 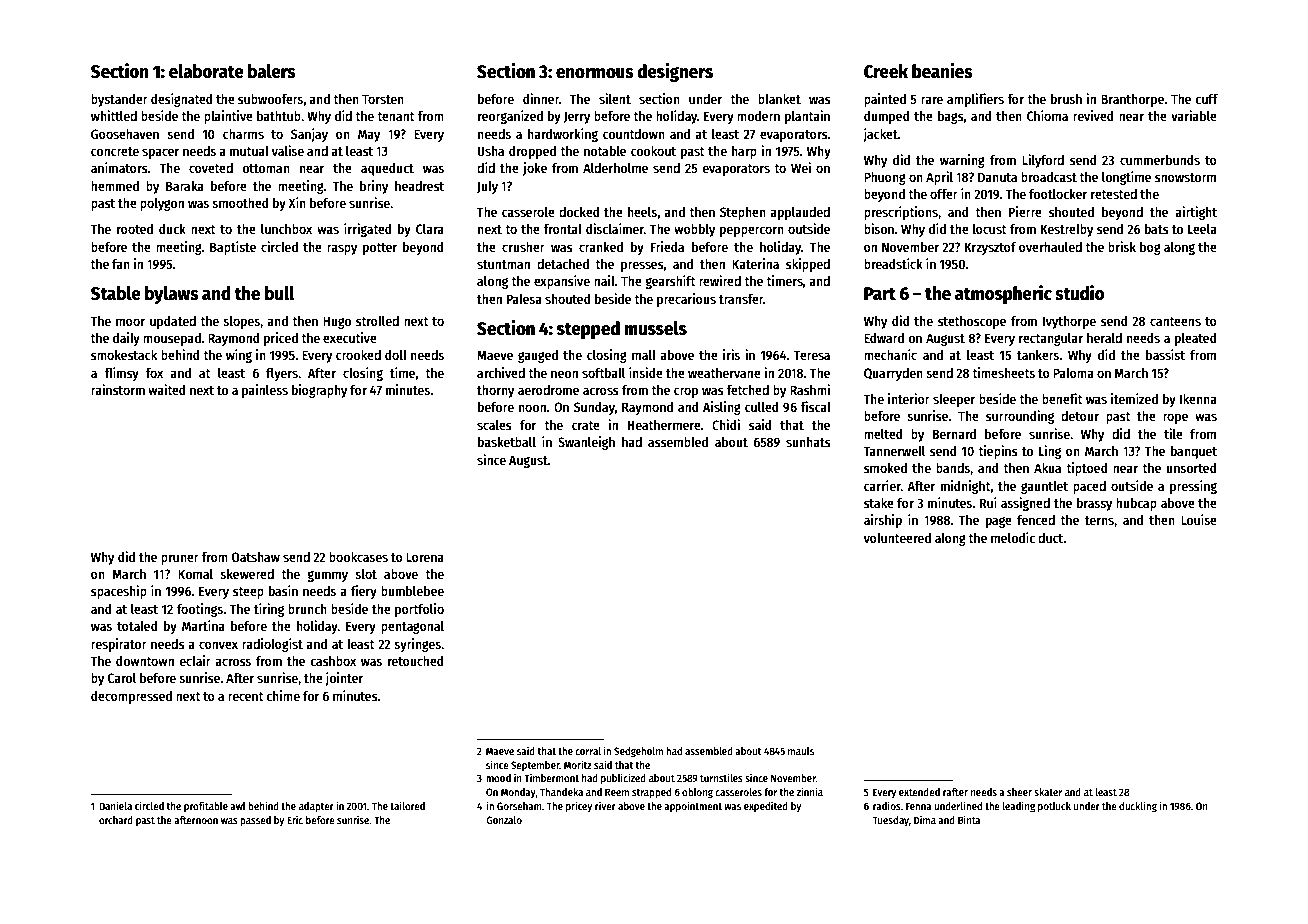 What do you see at coordinates (1199, 519) in the document?
I see `Louise` at bounding box center [1199, 519].
